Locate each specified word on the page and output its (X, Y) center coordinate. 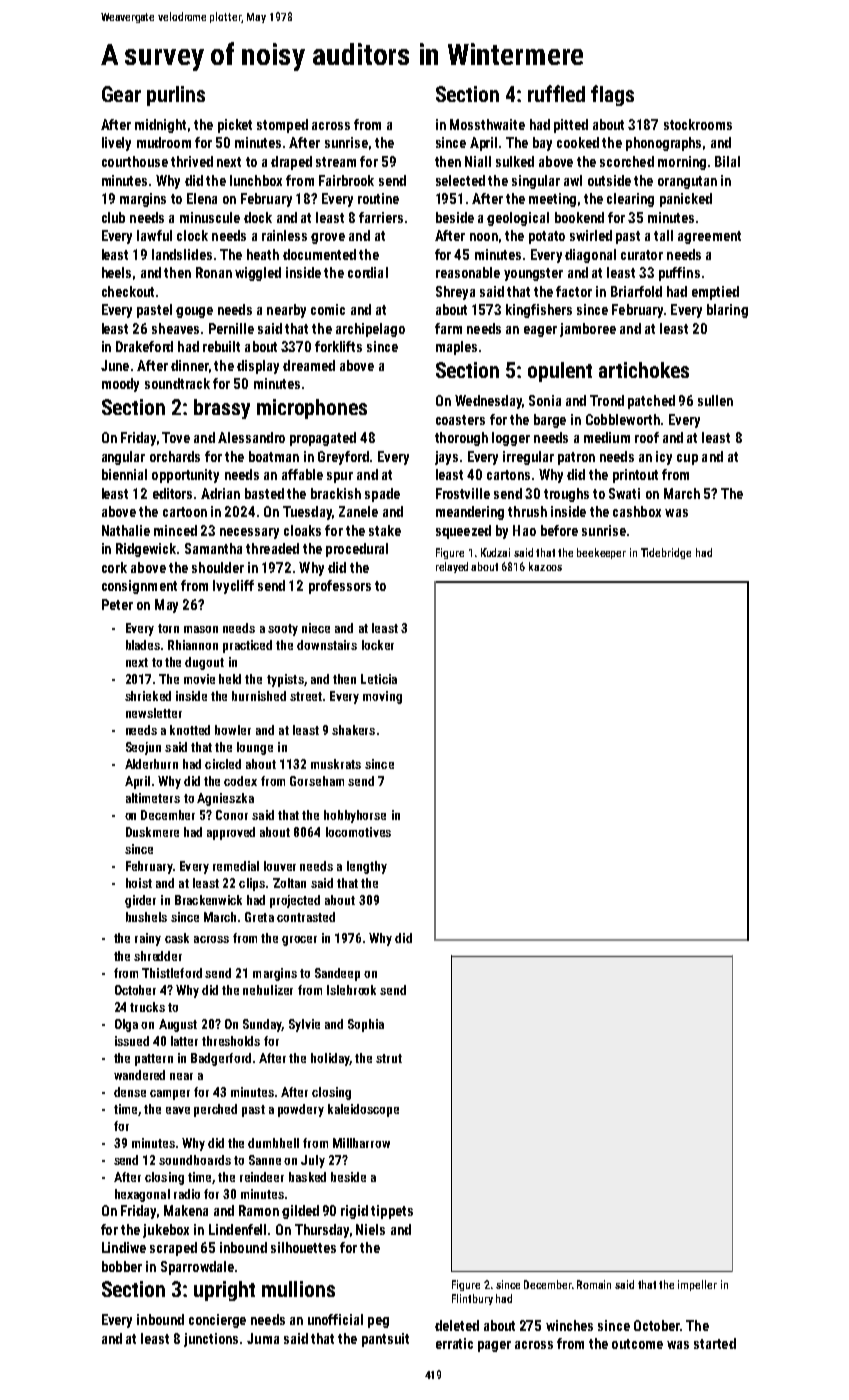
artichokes (644, 370)
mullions (298, 1289)
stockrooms (698, 124)
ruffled (556, 93)
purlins (176, 96)
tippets (392, 1212)
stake (385, 530)
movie (199, 679)
